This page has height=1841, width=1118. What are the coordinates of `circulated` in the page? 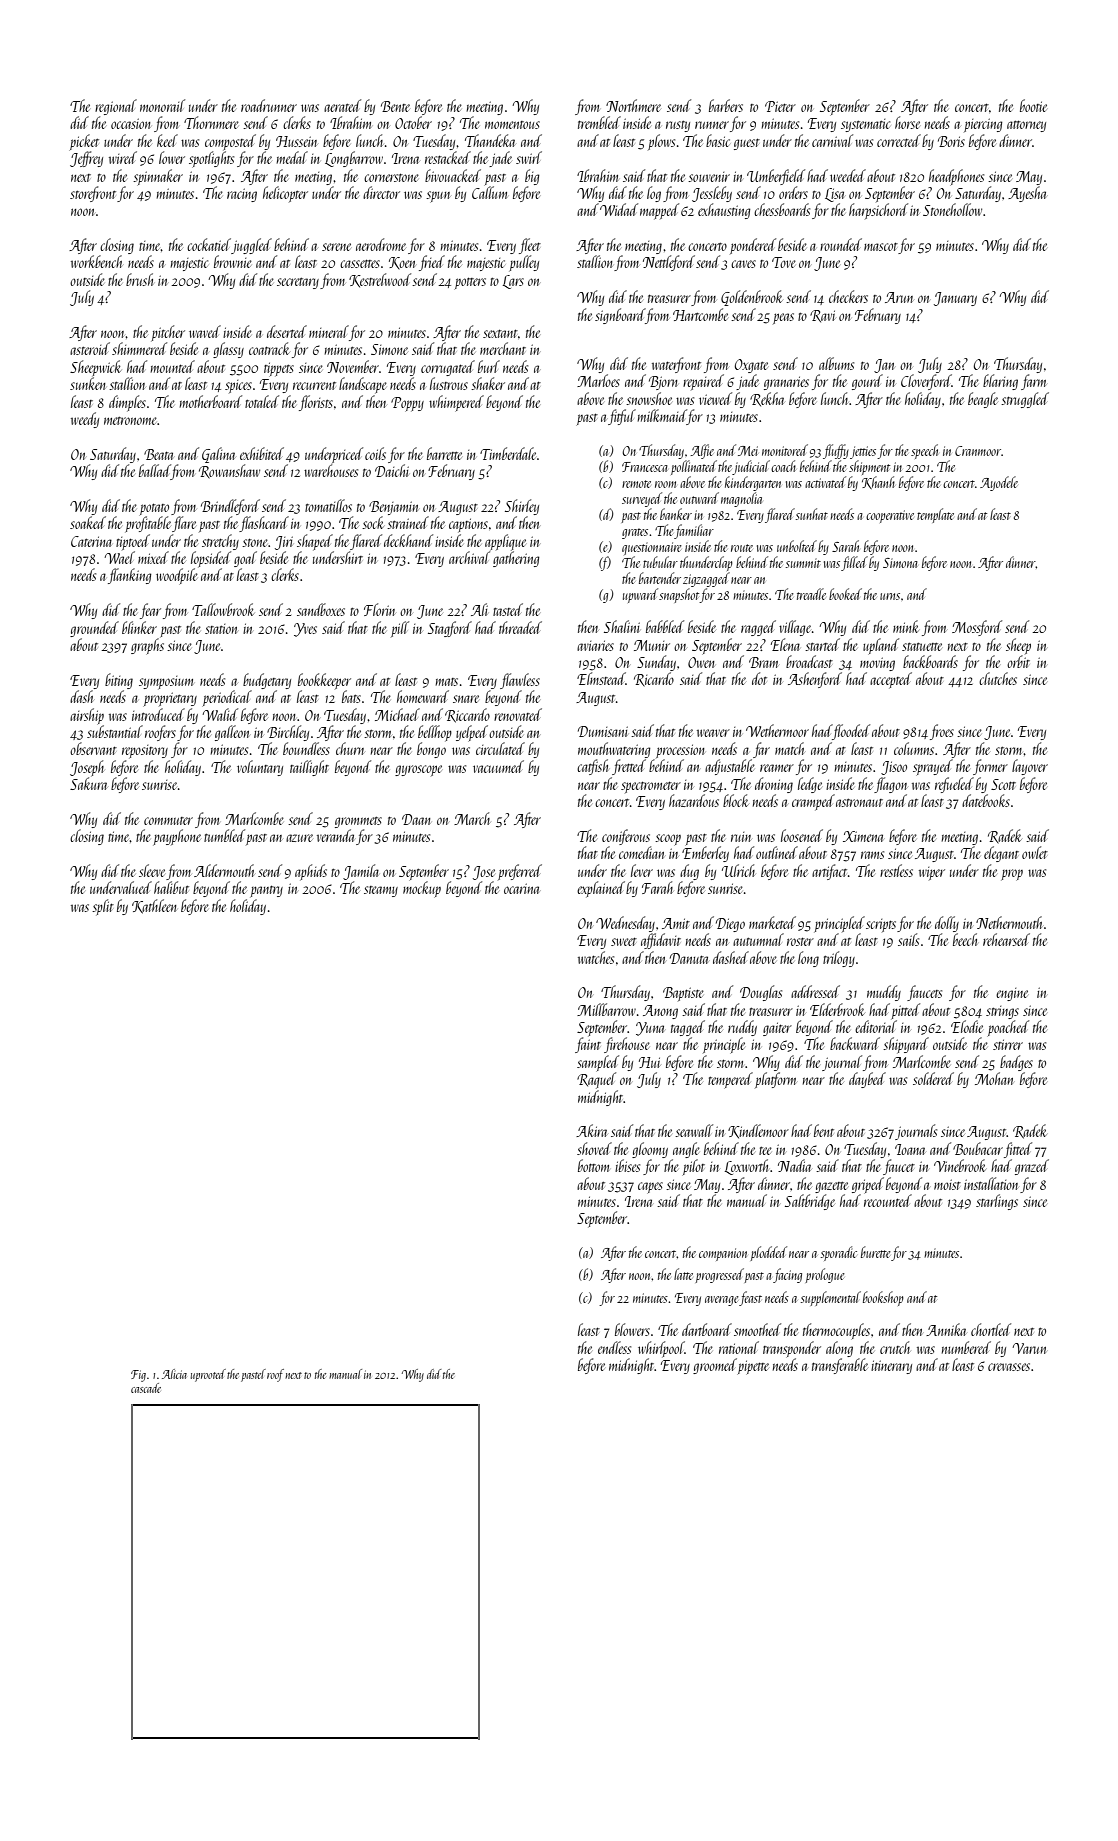 It's located at (500, 748).
